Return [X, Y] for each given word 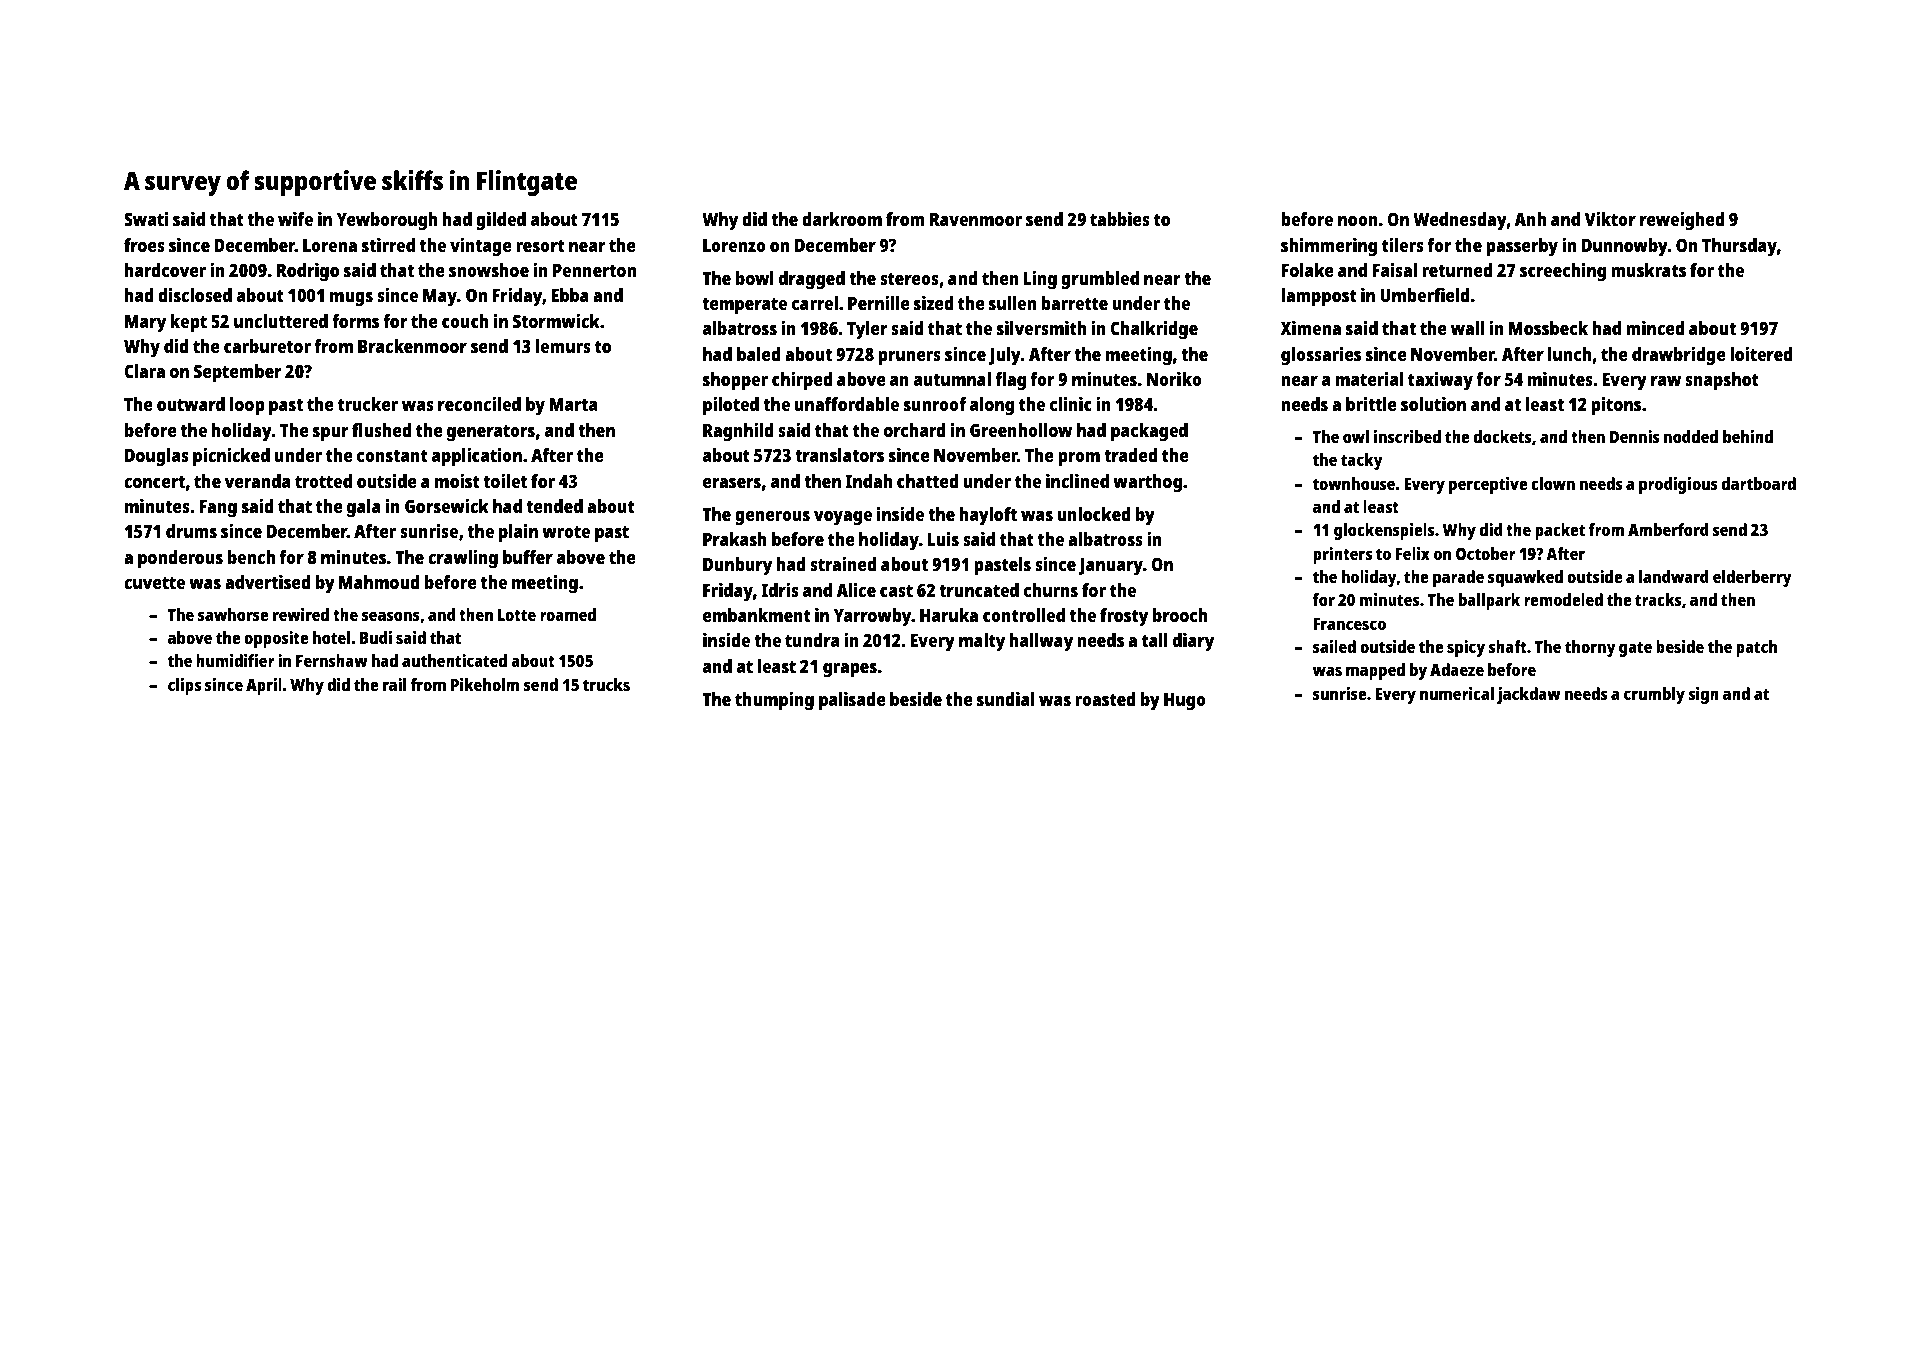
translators [839, 455]
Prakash [735, 539]
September [237, 373]
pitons [1616, 406]
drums [191, 531]
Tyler [867, 330]
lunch [1569, 354]
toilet [505, 481]
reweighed [1682, 221]
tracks [1658, 599]
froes [144, 245]
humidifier [235, 660]
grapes [850, 670]
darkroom [842, 219]
